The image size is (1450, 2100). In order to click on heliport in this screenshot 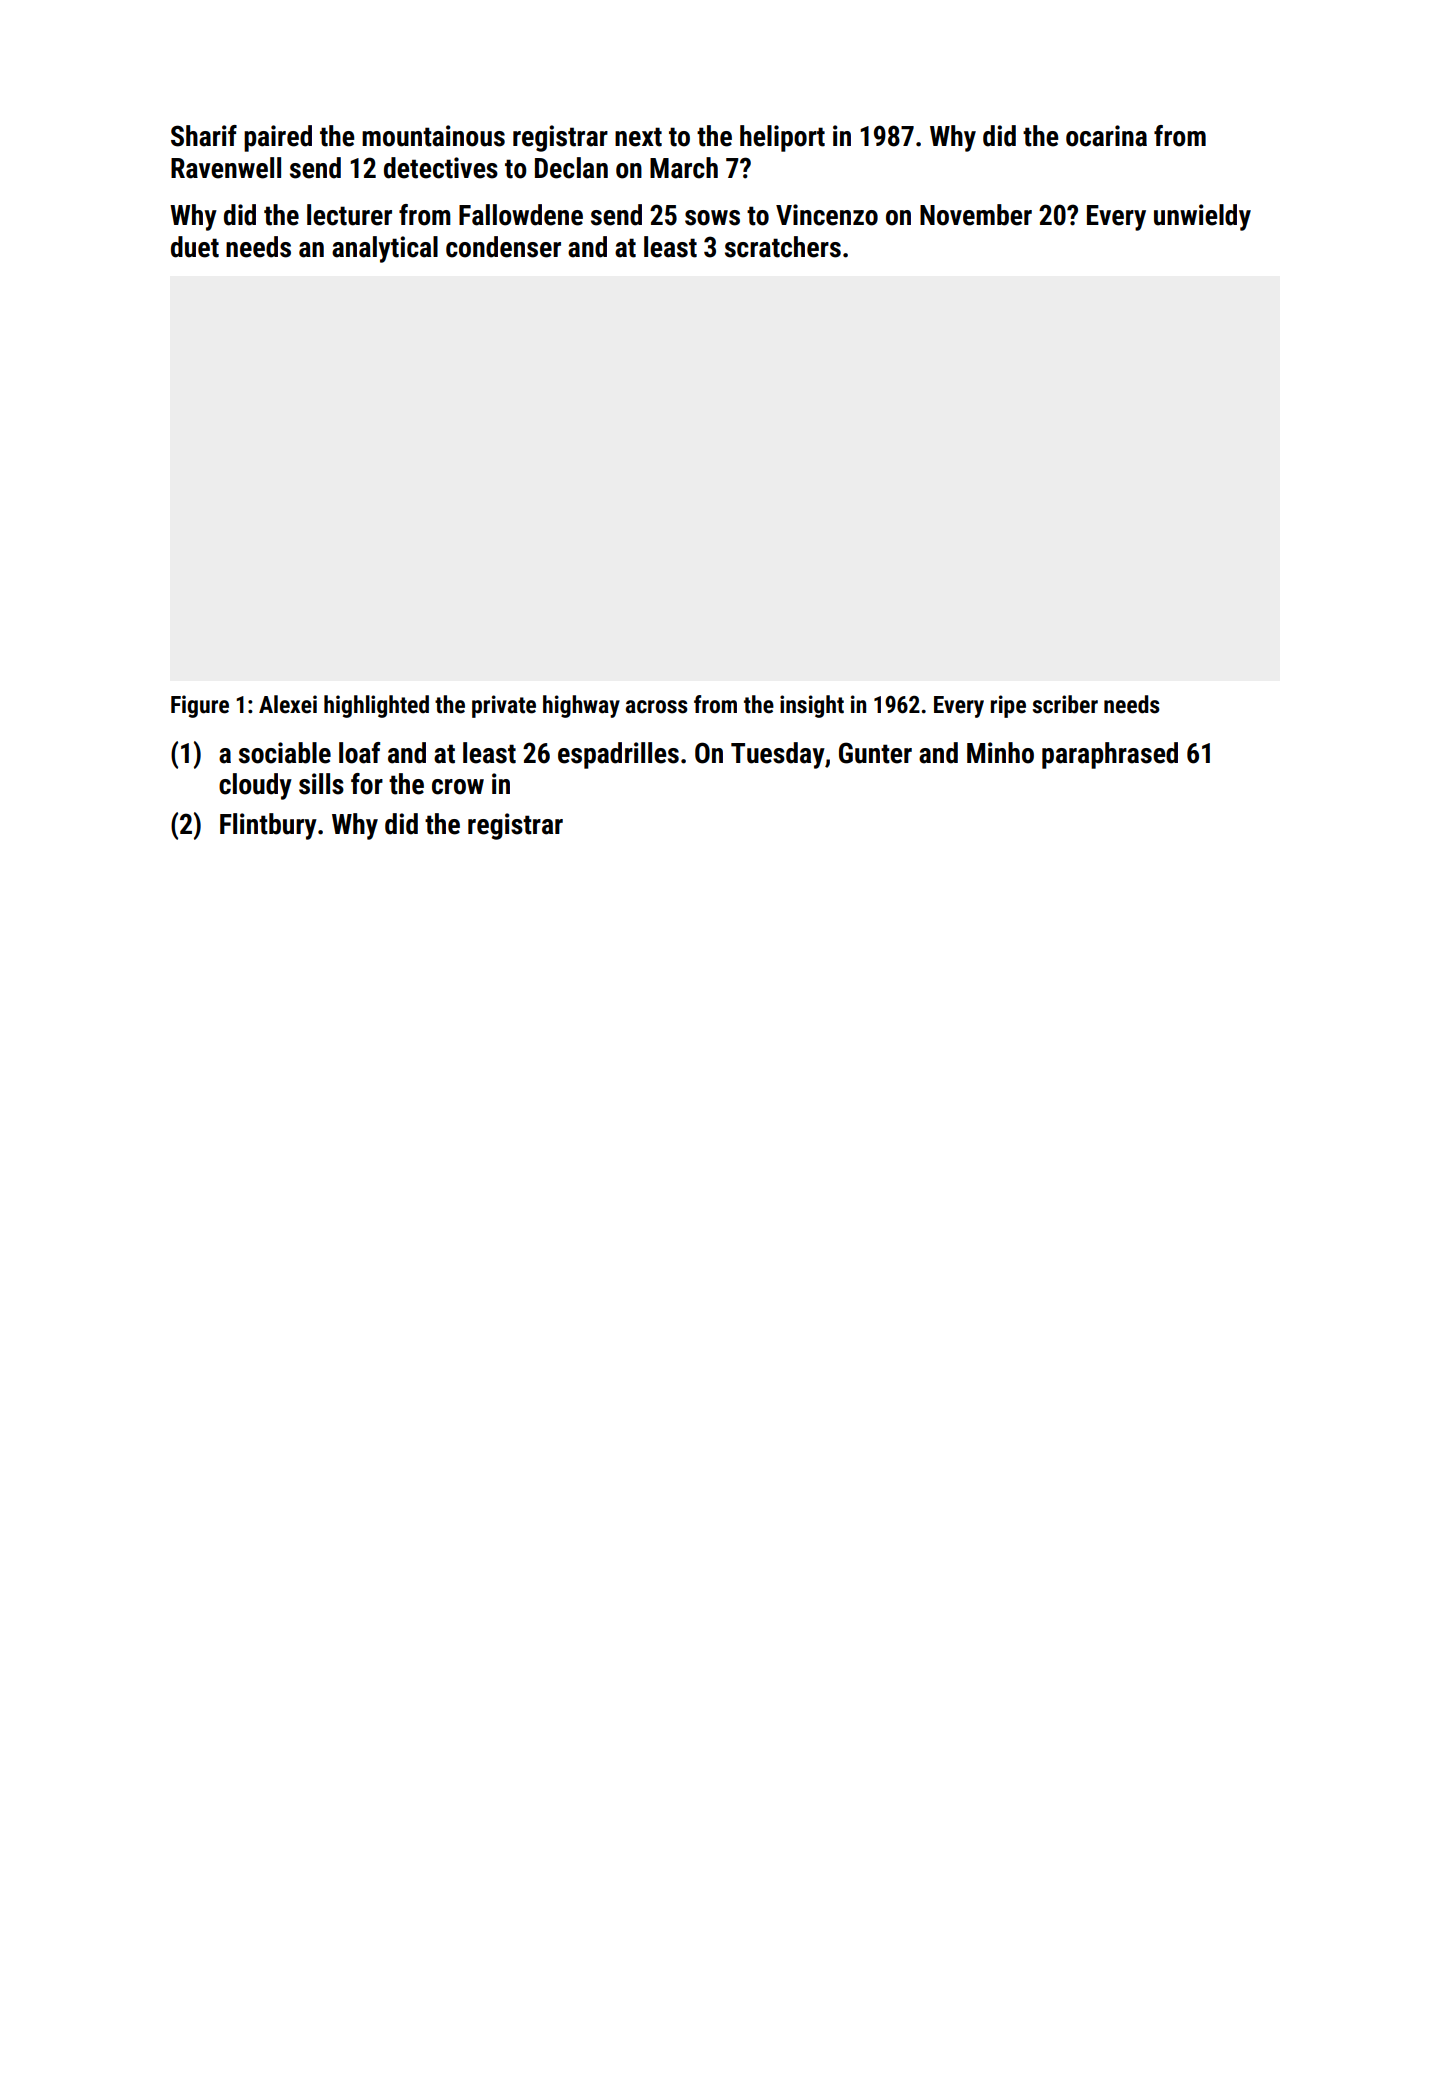, I will do `click(782, 138)`.
